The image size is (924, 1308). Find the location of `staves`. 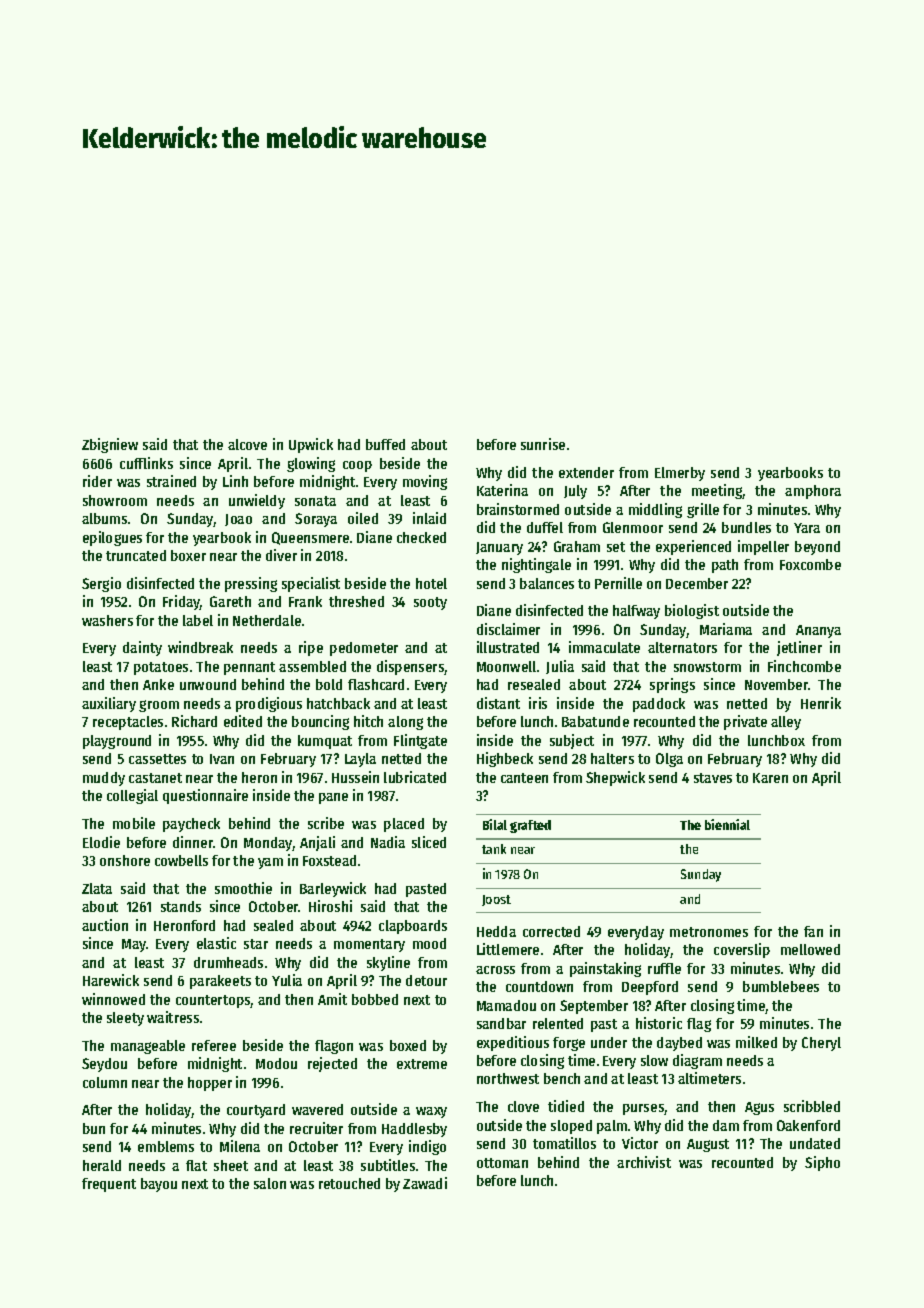

staves is located at coordinates (713, 778).
